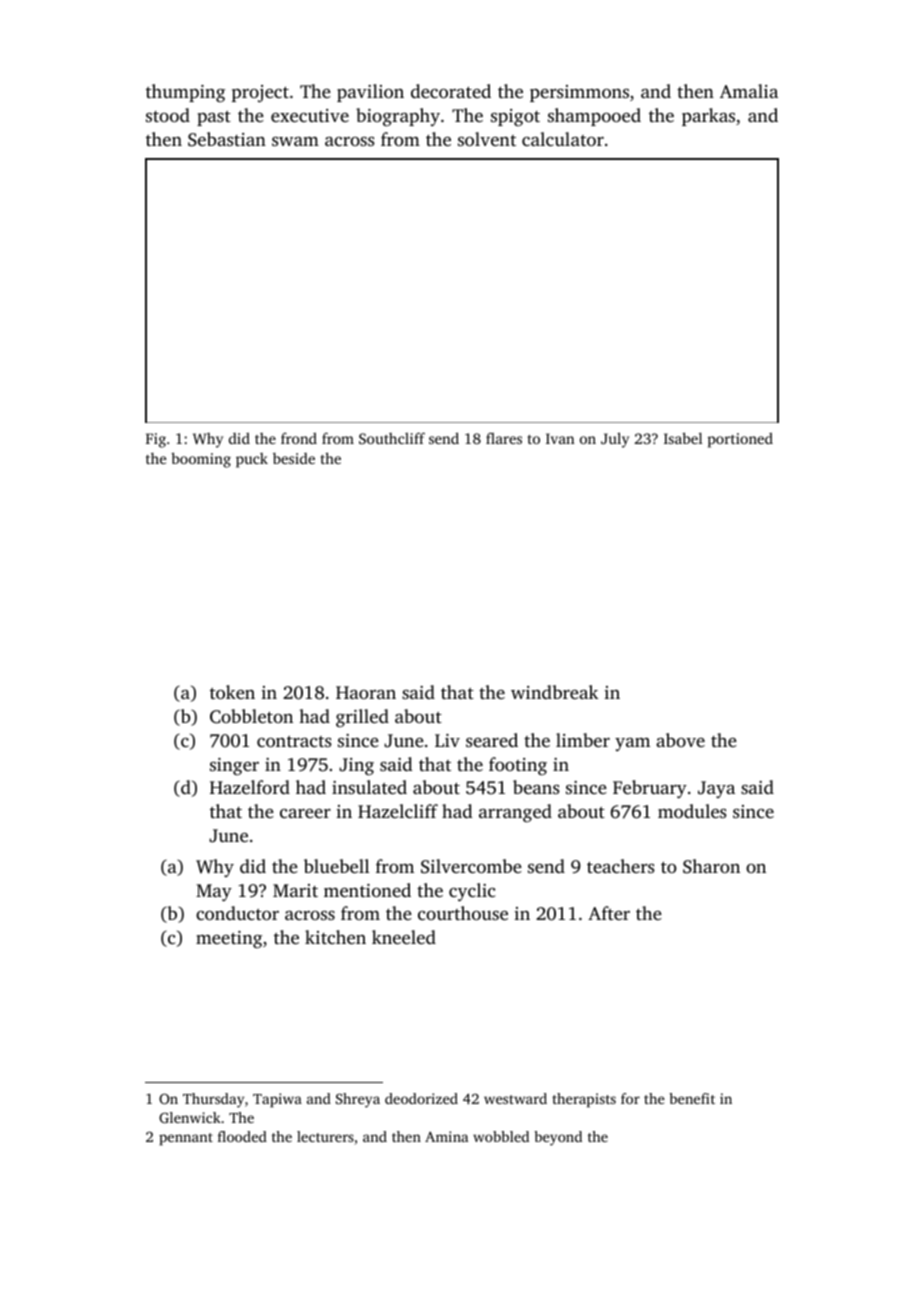 This document has width=924, height=1311. Describe the element at coordinates (471, 866) in the document. I see `Silvercombe` at that location.
